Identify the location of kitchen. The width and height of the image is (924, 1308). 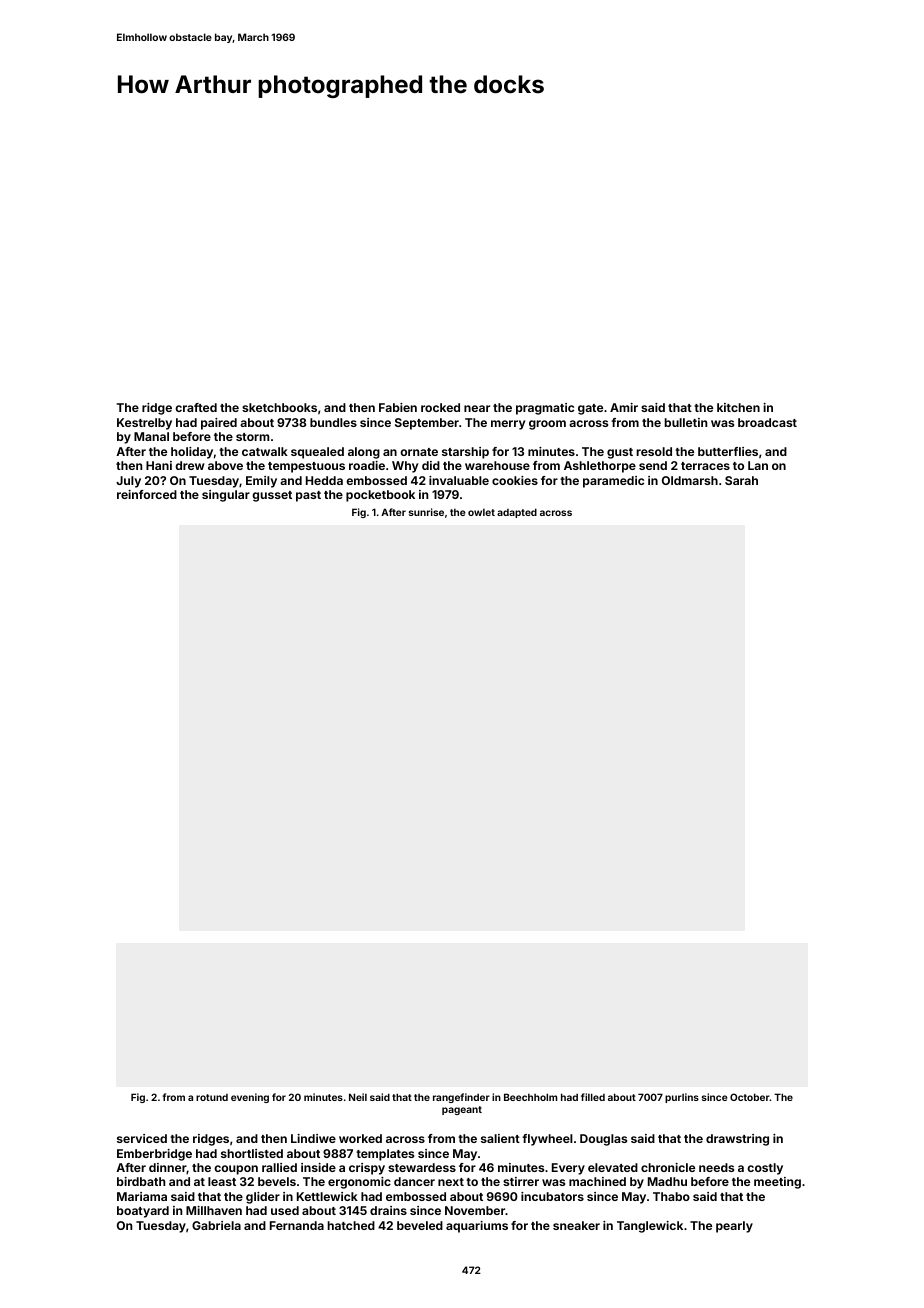
(738, 407).
